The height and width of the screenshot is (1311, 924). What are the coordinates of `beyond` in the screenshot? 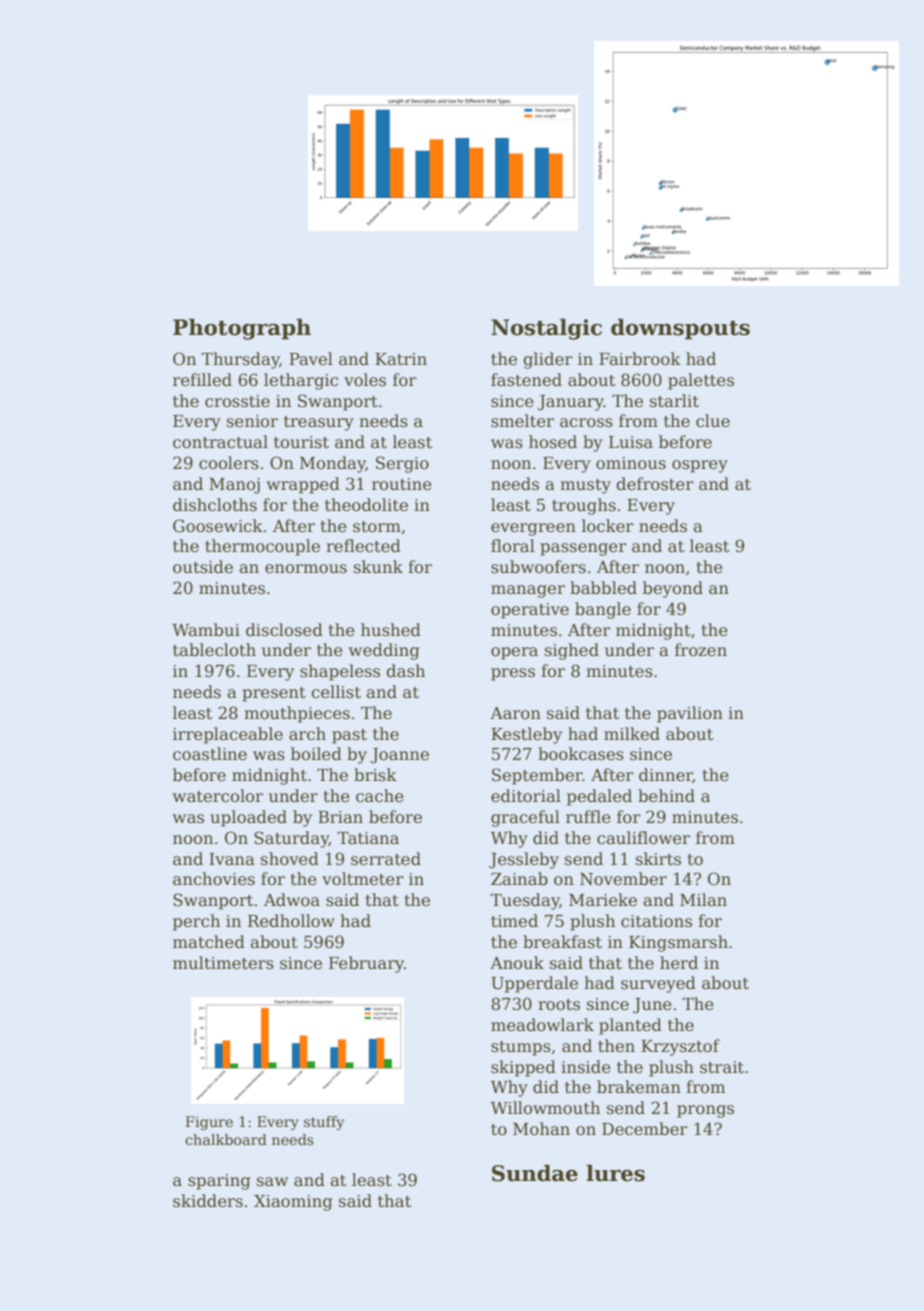 It's located at (673, 589).
